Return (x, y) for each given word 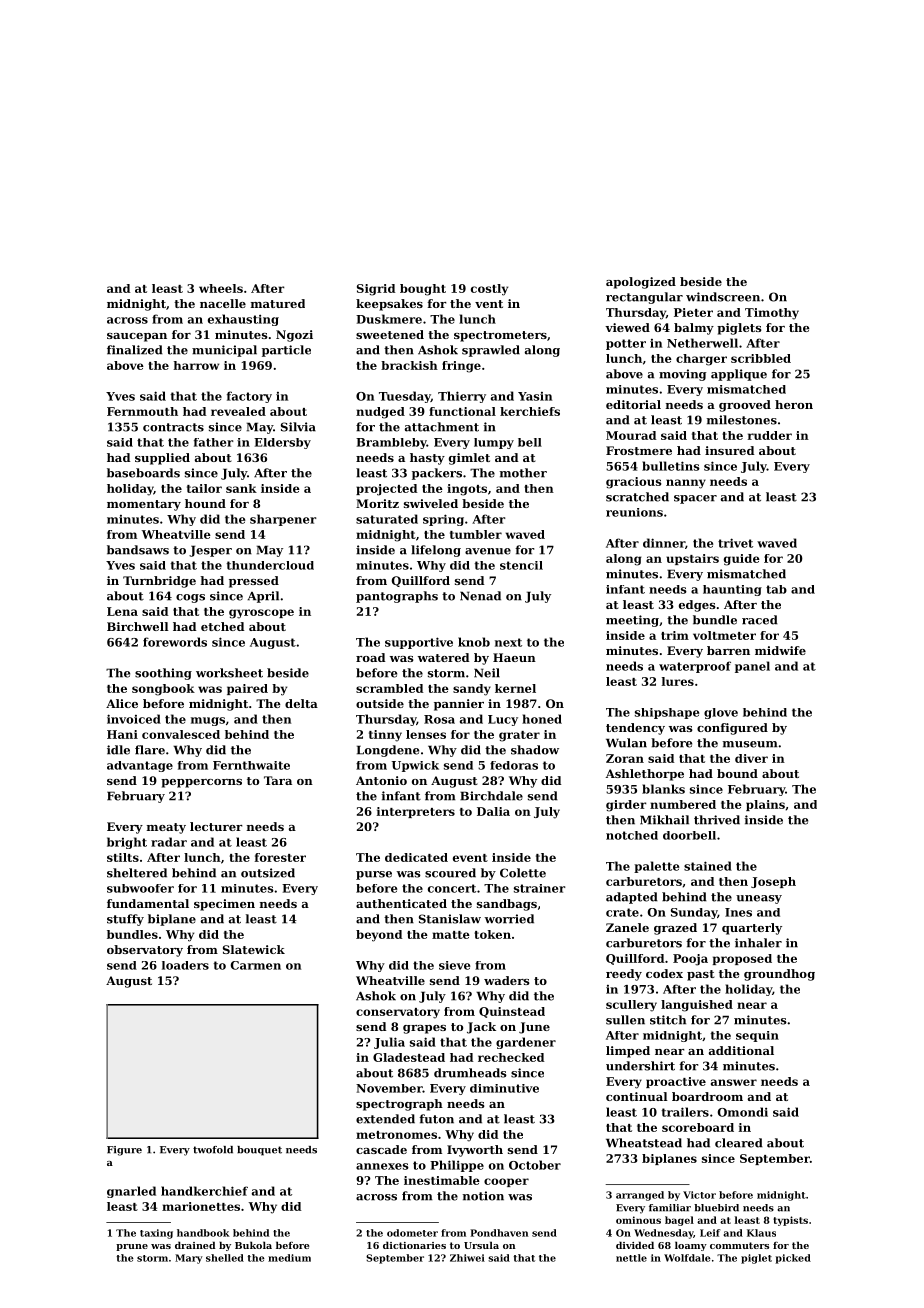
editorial (633, 404)
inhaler (758, 943)
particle (286, 351)
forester (280, 857)
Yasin (535, 396)
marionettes (201, 1206)
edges (697, 606)
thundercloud (270, 565)
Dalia (493, 811)
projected (386, 490)
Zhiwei (467, 1258)
